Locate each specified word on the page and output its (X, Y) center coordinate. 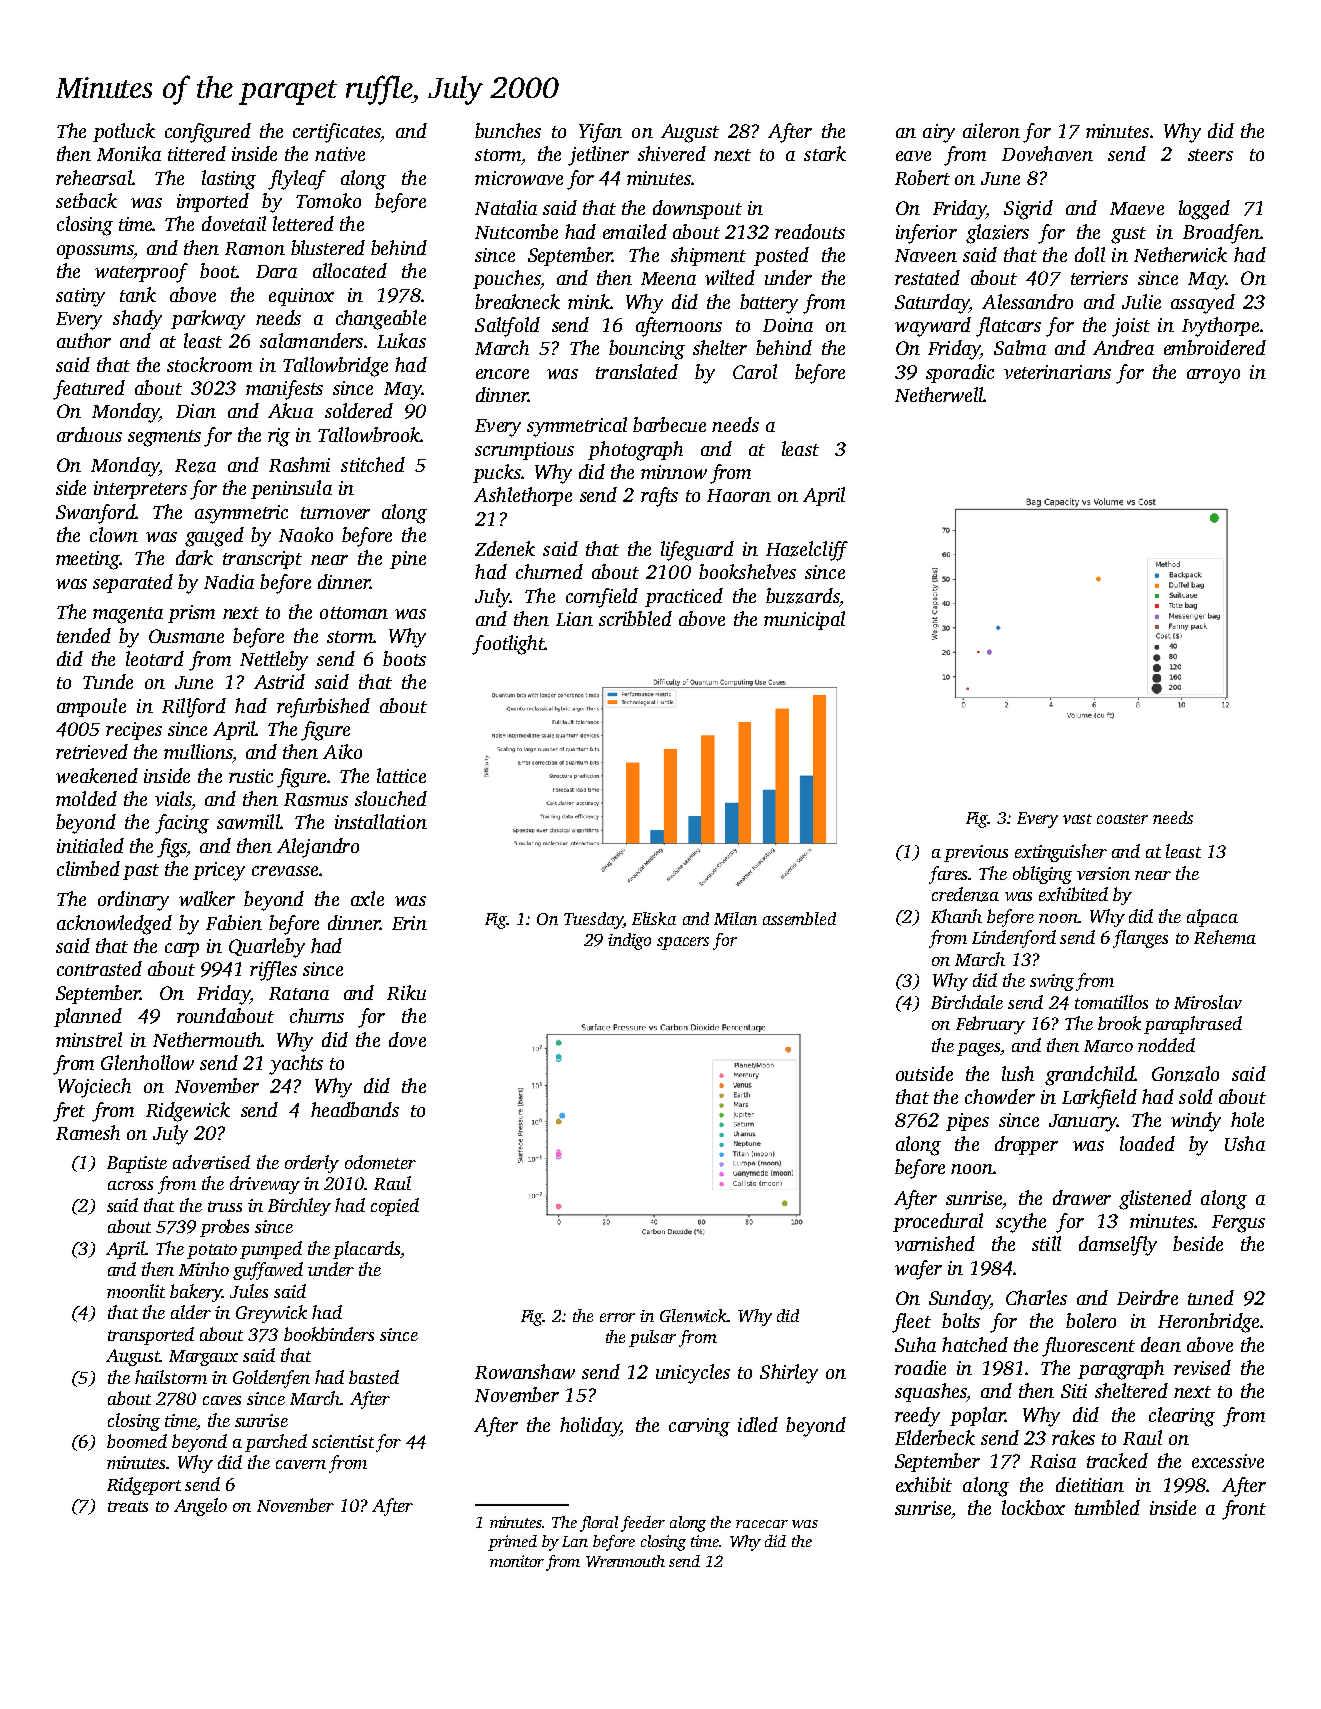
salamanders (311, 340)
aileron (991, 130)
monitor (517, 1561)
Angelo (200, 1507)
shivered (672, 153)
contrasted (99, 968)
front (1244, 1510)
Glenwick (693, 1315)
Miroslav (1208, 1002)
